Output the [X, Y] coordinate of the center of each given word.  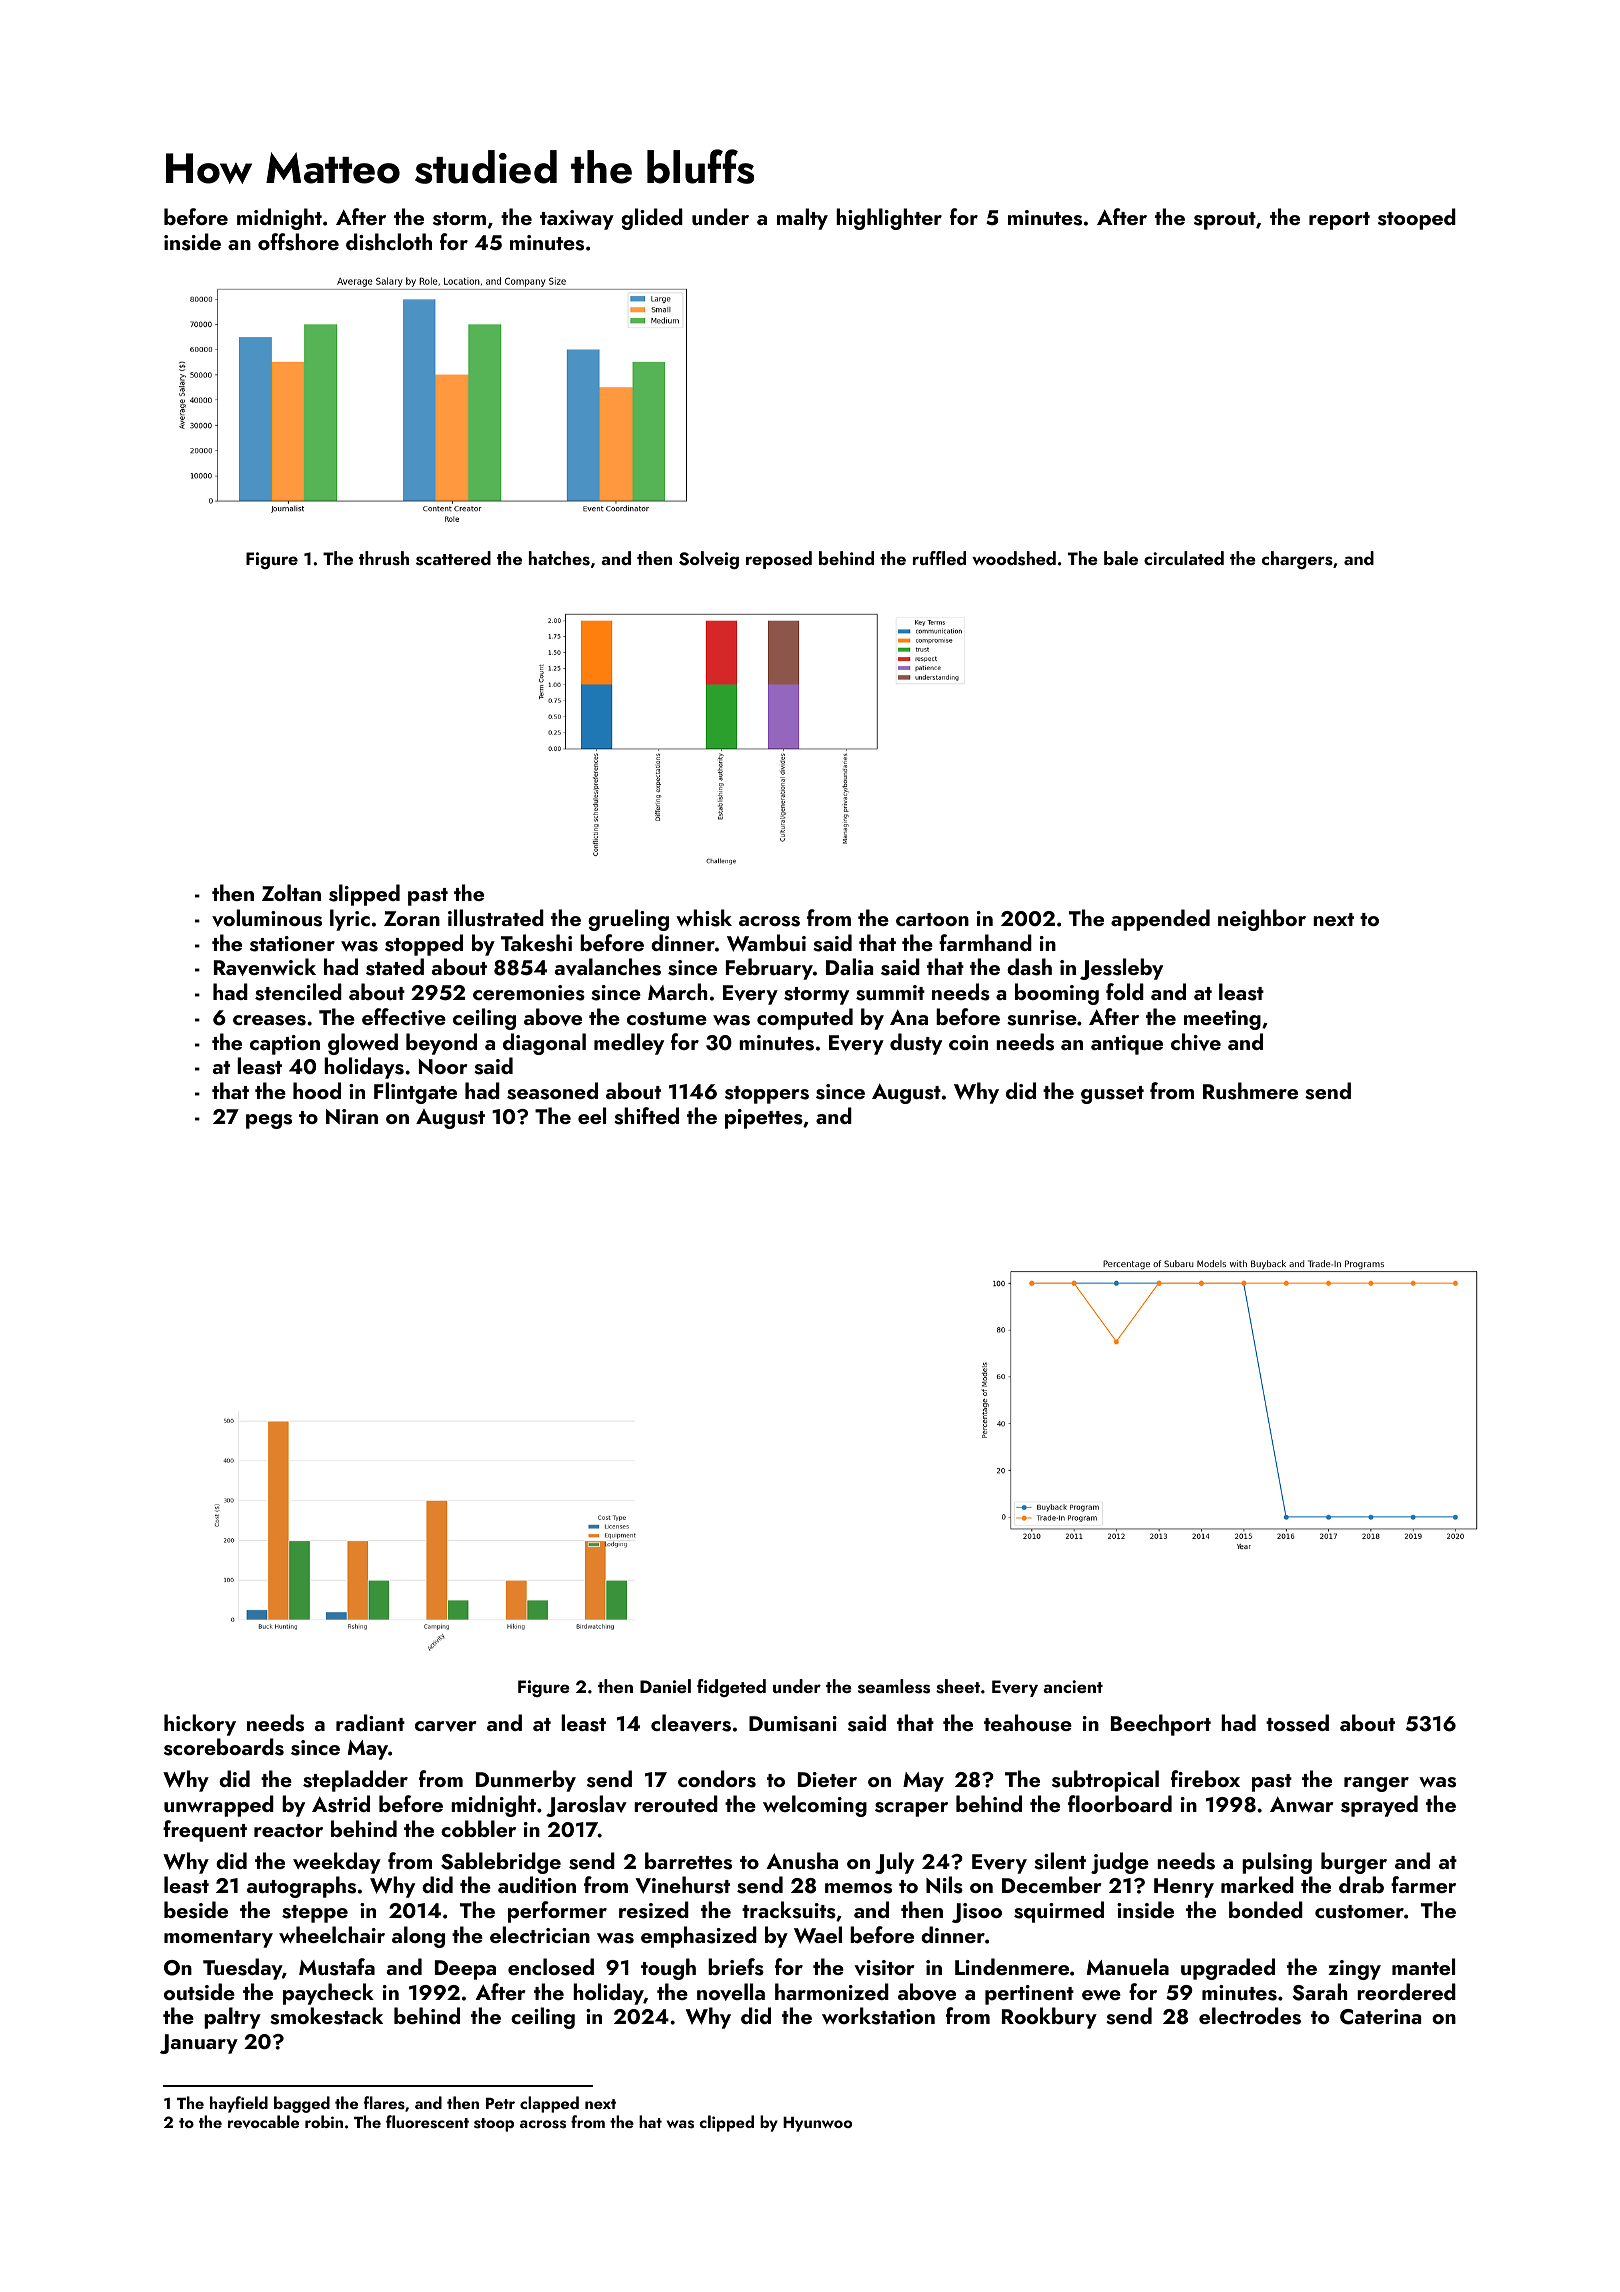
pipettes [764, 1119]
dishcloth [389, 242]
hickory [200, 1725]
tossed [1297, 1723]
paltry [232, 2018]
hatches [559, 558]
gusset [1112, 1095]
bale [1121, 558]
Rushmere [1250, 1091]
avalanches [608, 967]
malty [802, 219]
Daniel [665, 1686]
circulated [1184, 558]
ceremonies [529, 993]
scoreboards [224, 1747]
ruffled [939, 558]
